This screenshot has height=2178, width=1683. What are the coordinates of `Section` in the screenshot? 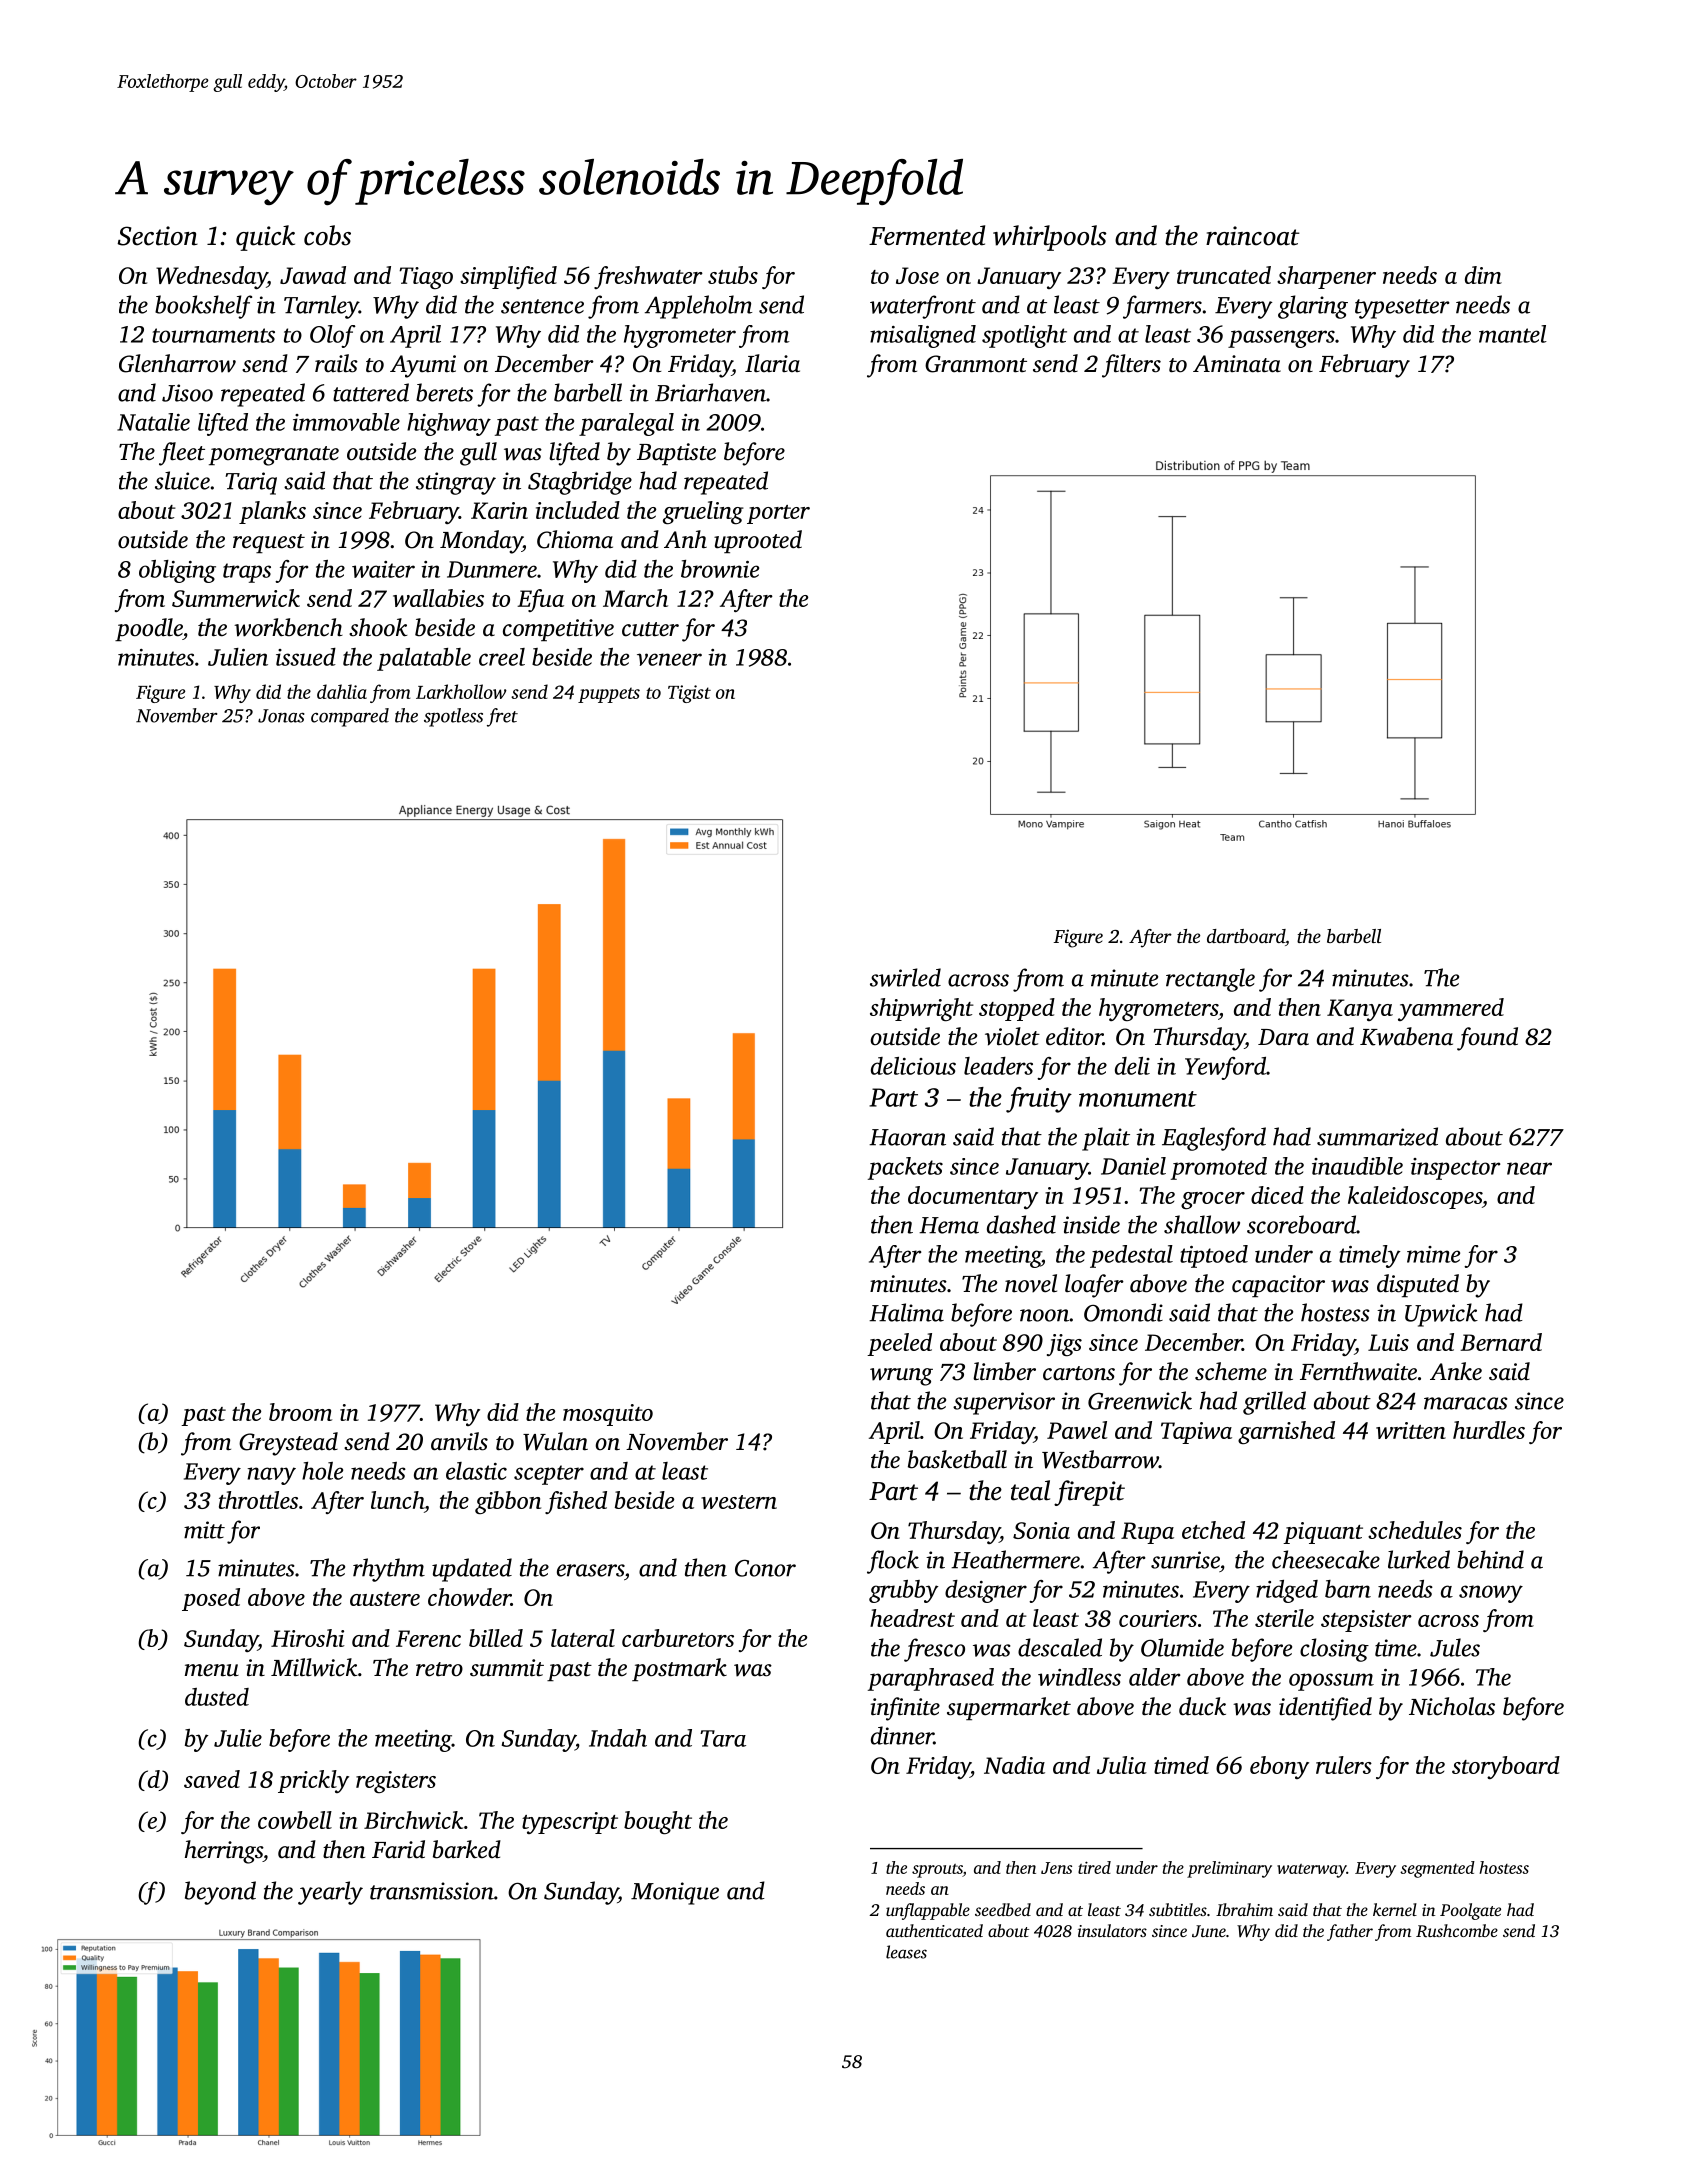 It's located at (157, 236).
